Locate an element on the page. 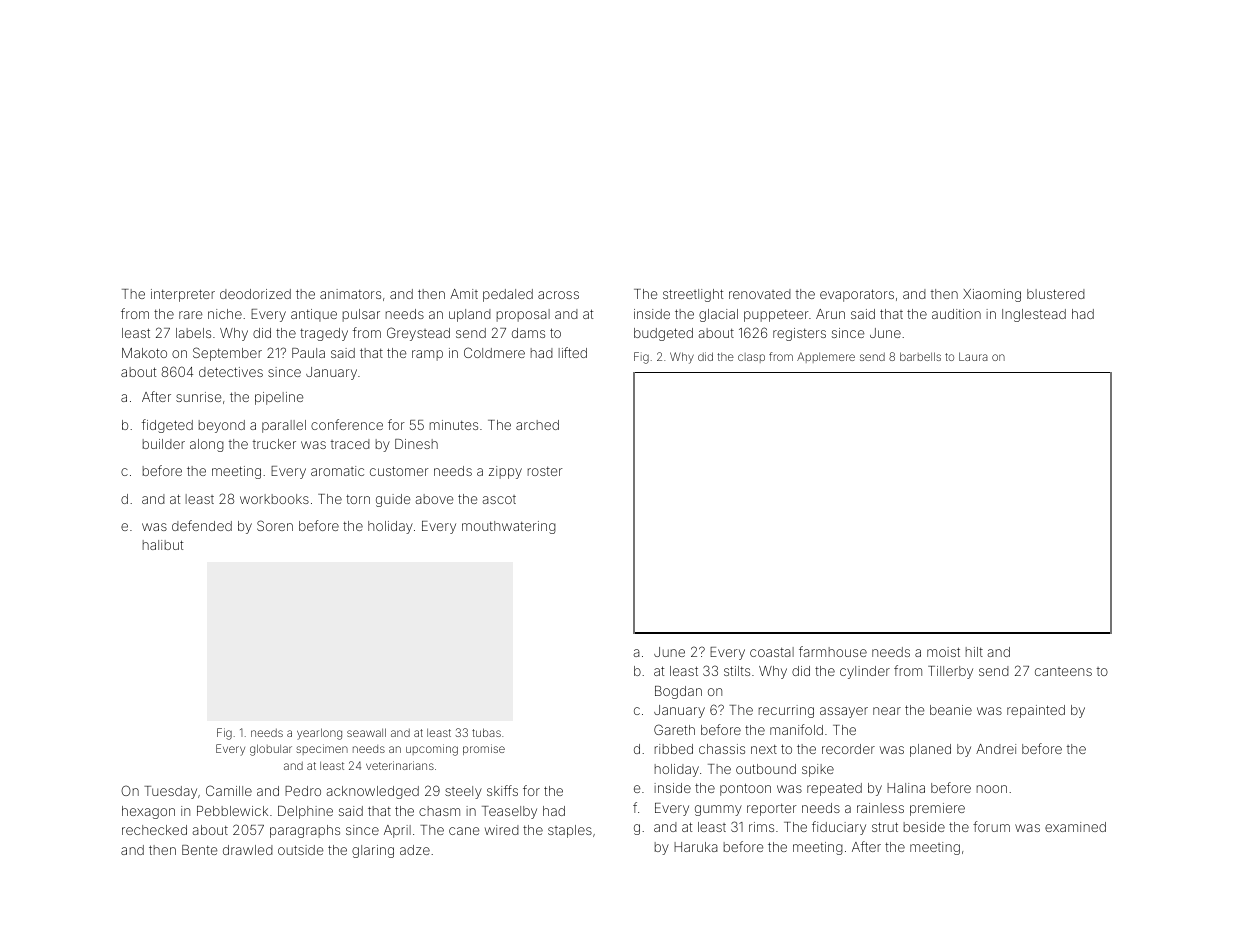 The width and height of the document is (1233, 952). Makoto is located at coordinates (144, 353).
